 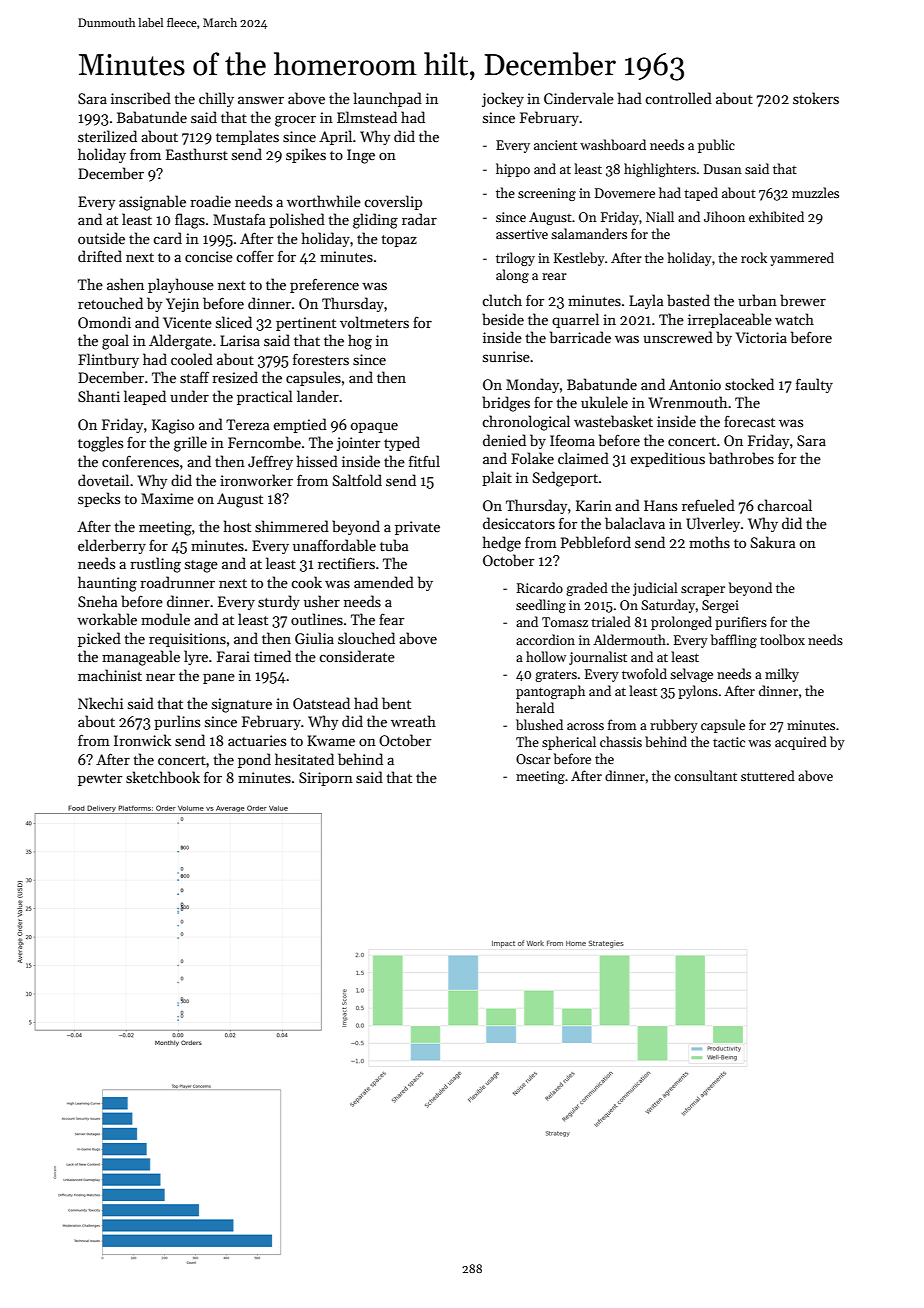 I want to click on jockey, so click(x=503, y=99).
